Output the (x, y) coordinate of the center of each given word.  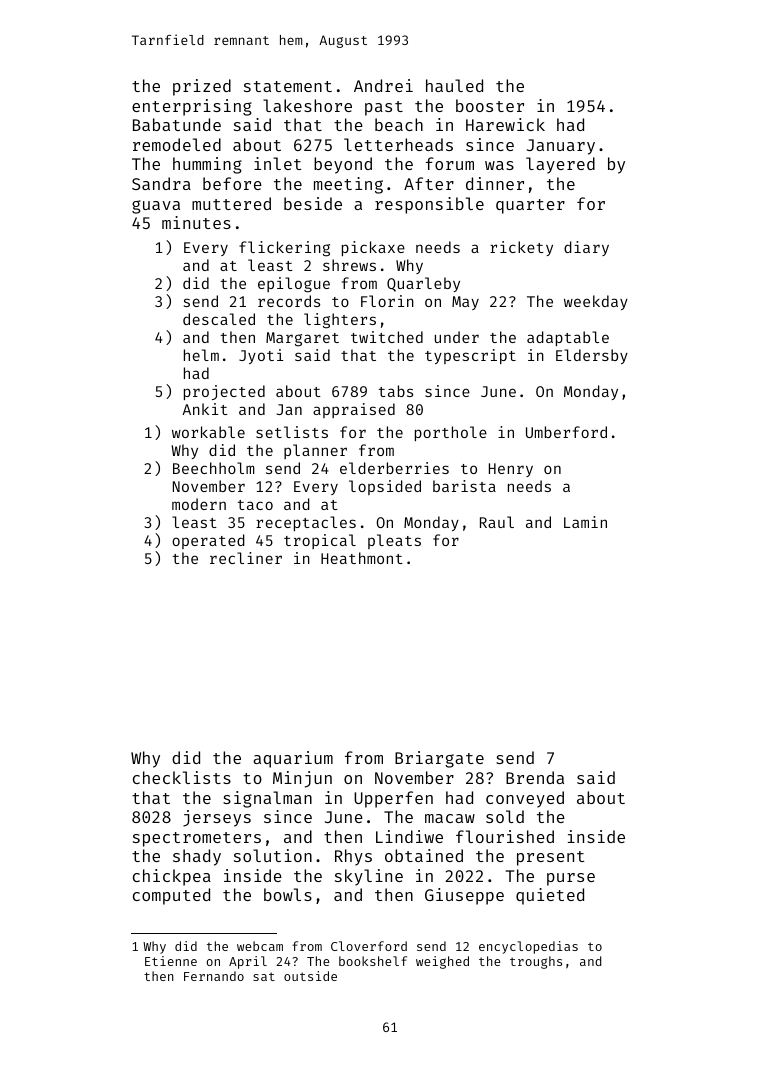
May (465, 303)
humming (207, 165)
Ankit (205, 409)
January (561, 147)
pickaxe (373, 248)
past (384, 108)
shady (197, 857)
